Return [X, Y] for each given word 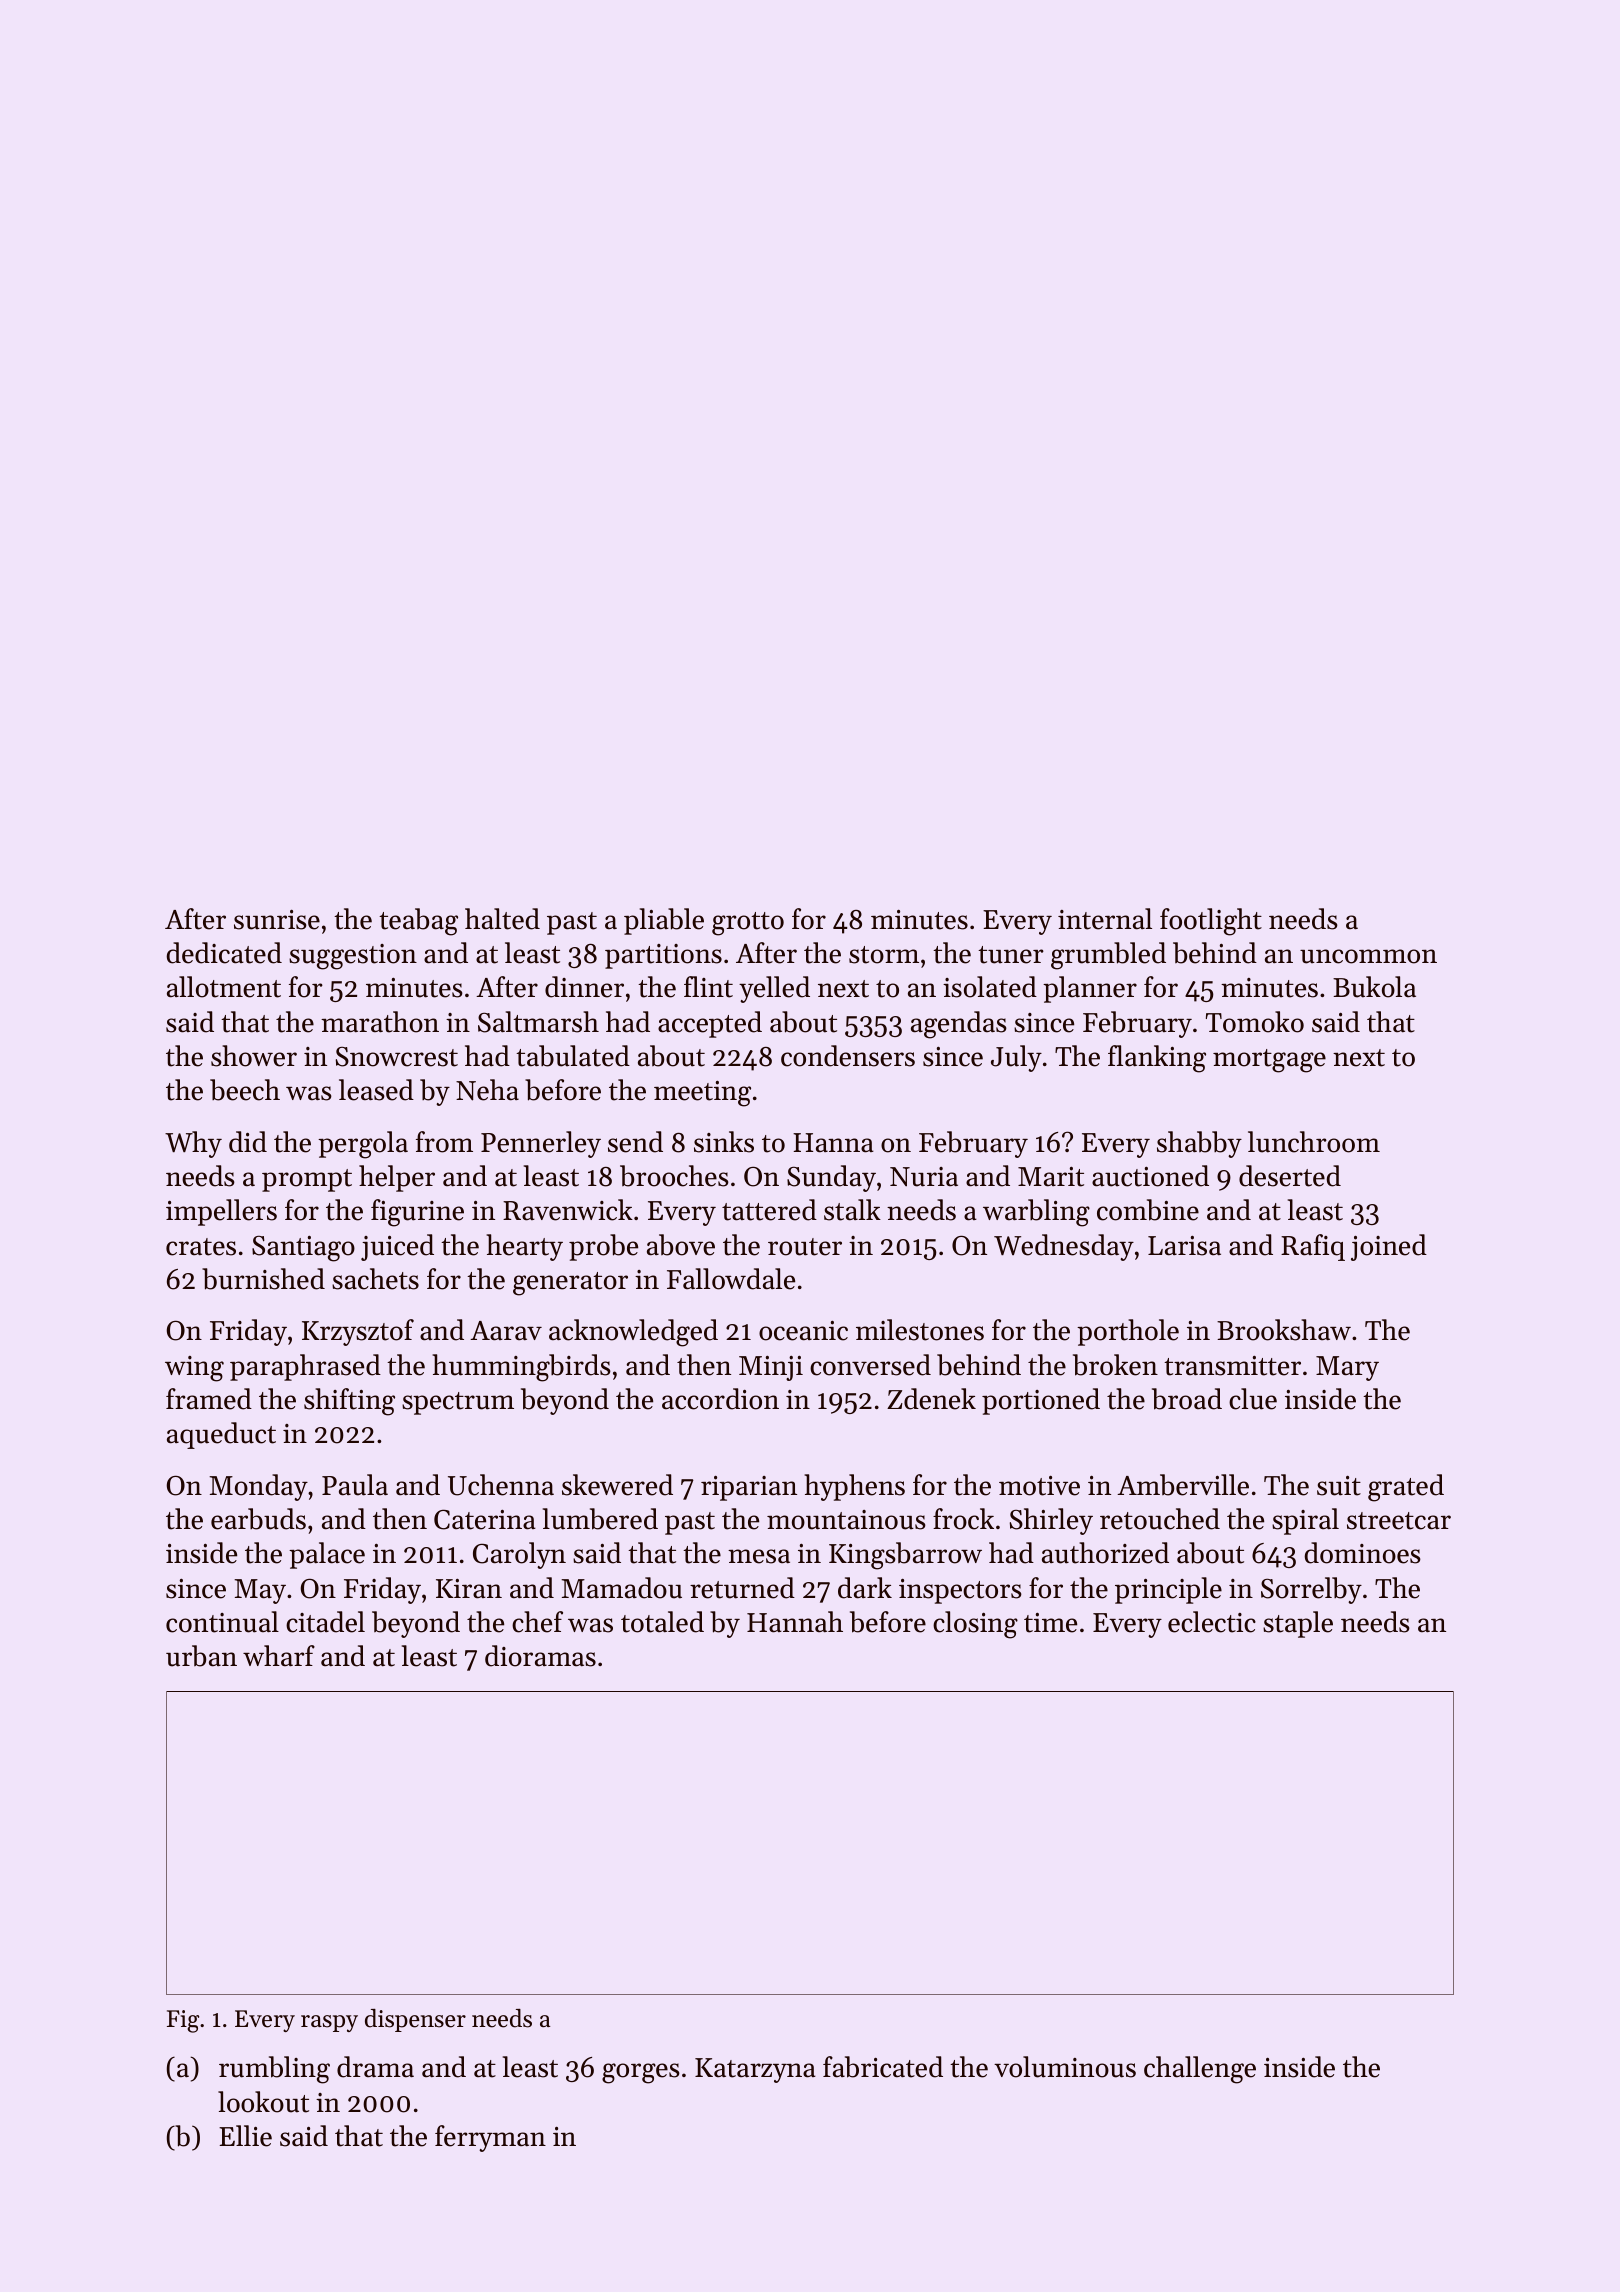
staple [1298, 1624]
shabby [1199, 1144]
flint [708, 987]
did [248, 1142]
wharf [279, 1656]
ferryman [490, 2138]
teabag [418, 922]
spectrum [458, 1403]
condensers [848, 1056]
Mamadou [621, 1588]
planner [1090, 989]
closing [975, 1625]
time [1050, 1623]
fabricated [883, 2067]
